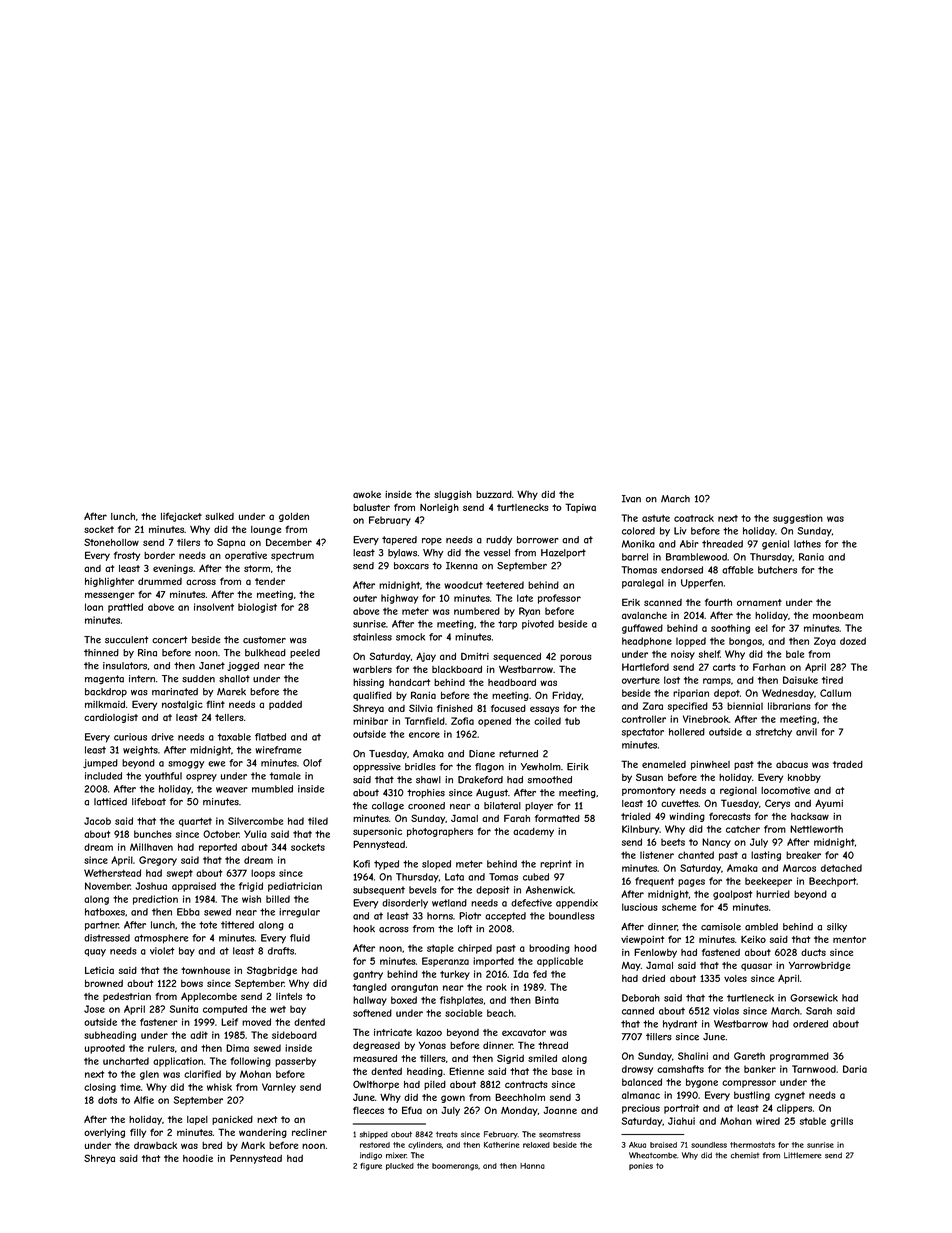 Image resolution: width=952 pixels, height=1233 pixels. What do you see at coordinates (367, 494) in the image?
I see `awoke` at bounding box center [367, 494].
